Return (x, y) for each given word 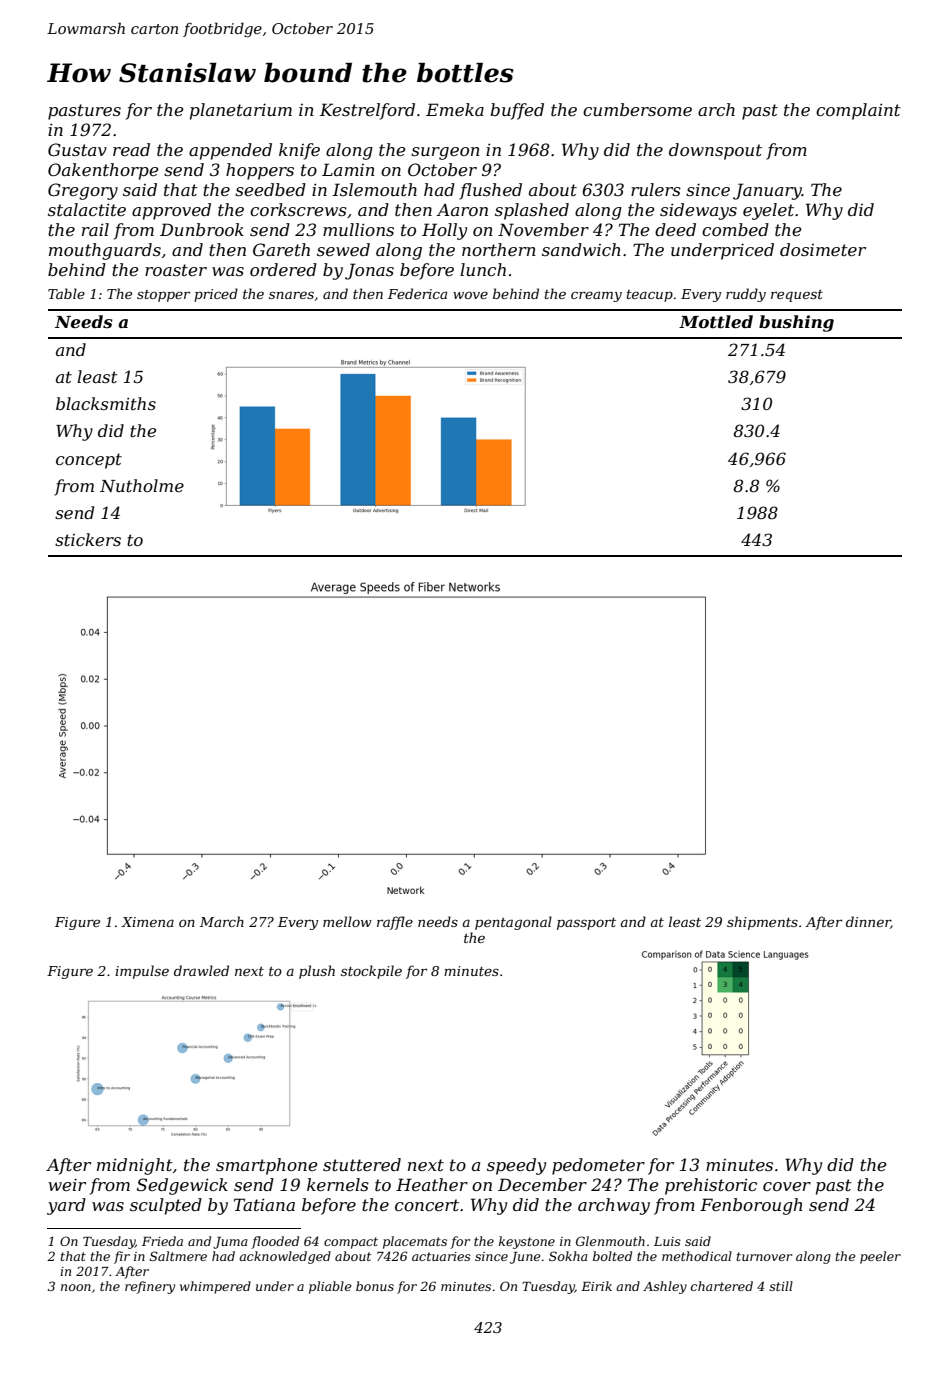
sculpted (166, 1206)
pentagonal (513, 923)
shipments (762, 923)
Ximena (147, 922)
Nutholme (142, 485)
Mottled (716, 321)
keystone (527, 1242)
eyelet (768, 211)
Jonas (369, 271)
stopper (163, 296)
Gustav (77, 149)
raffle (395, 923)
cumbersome (637, 109)
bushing (796, 323)
